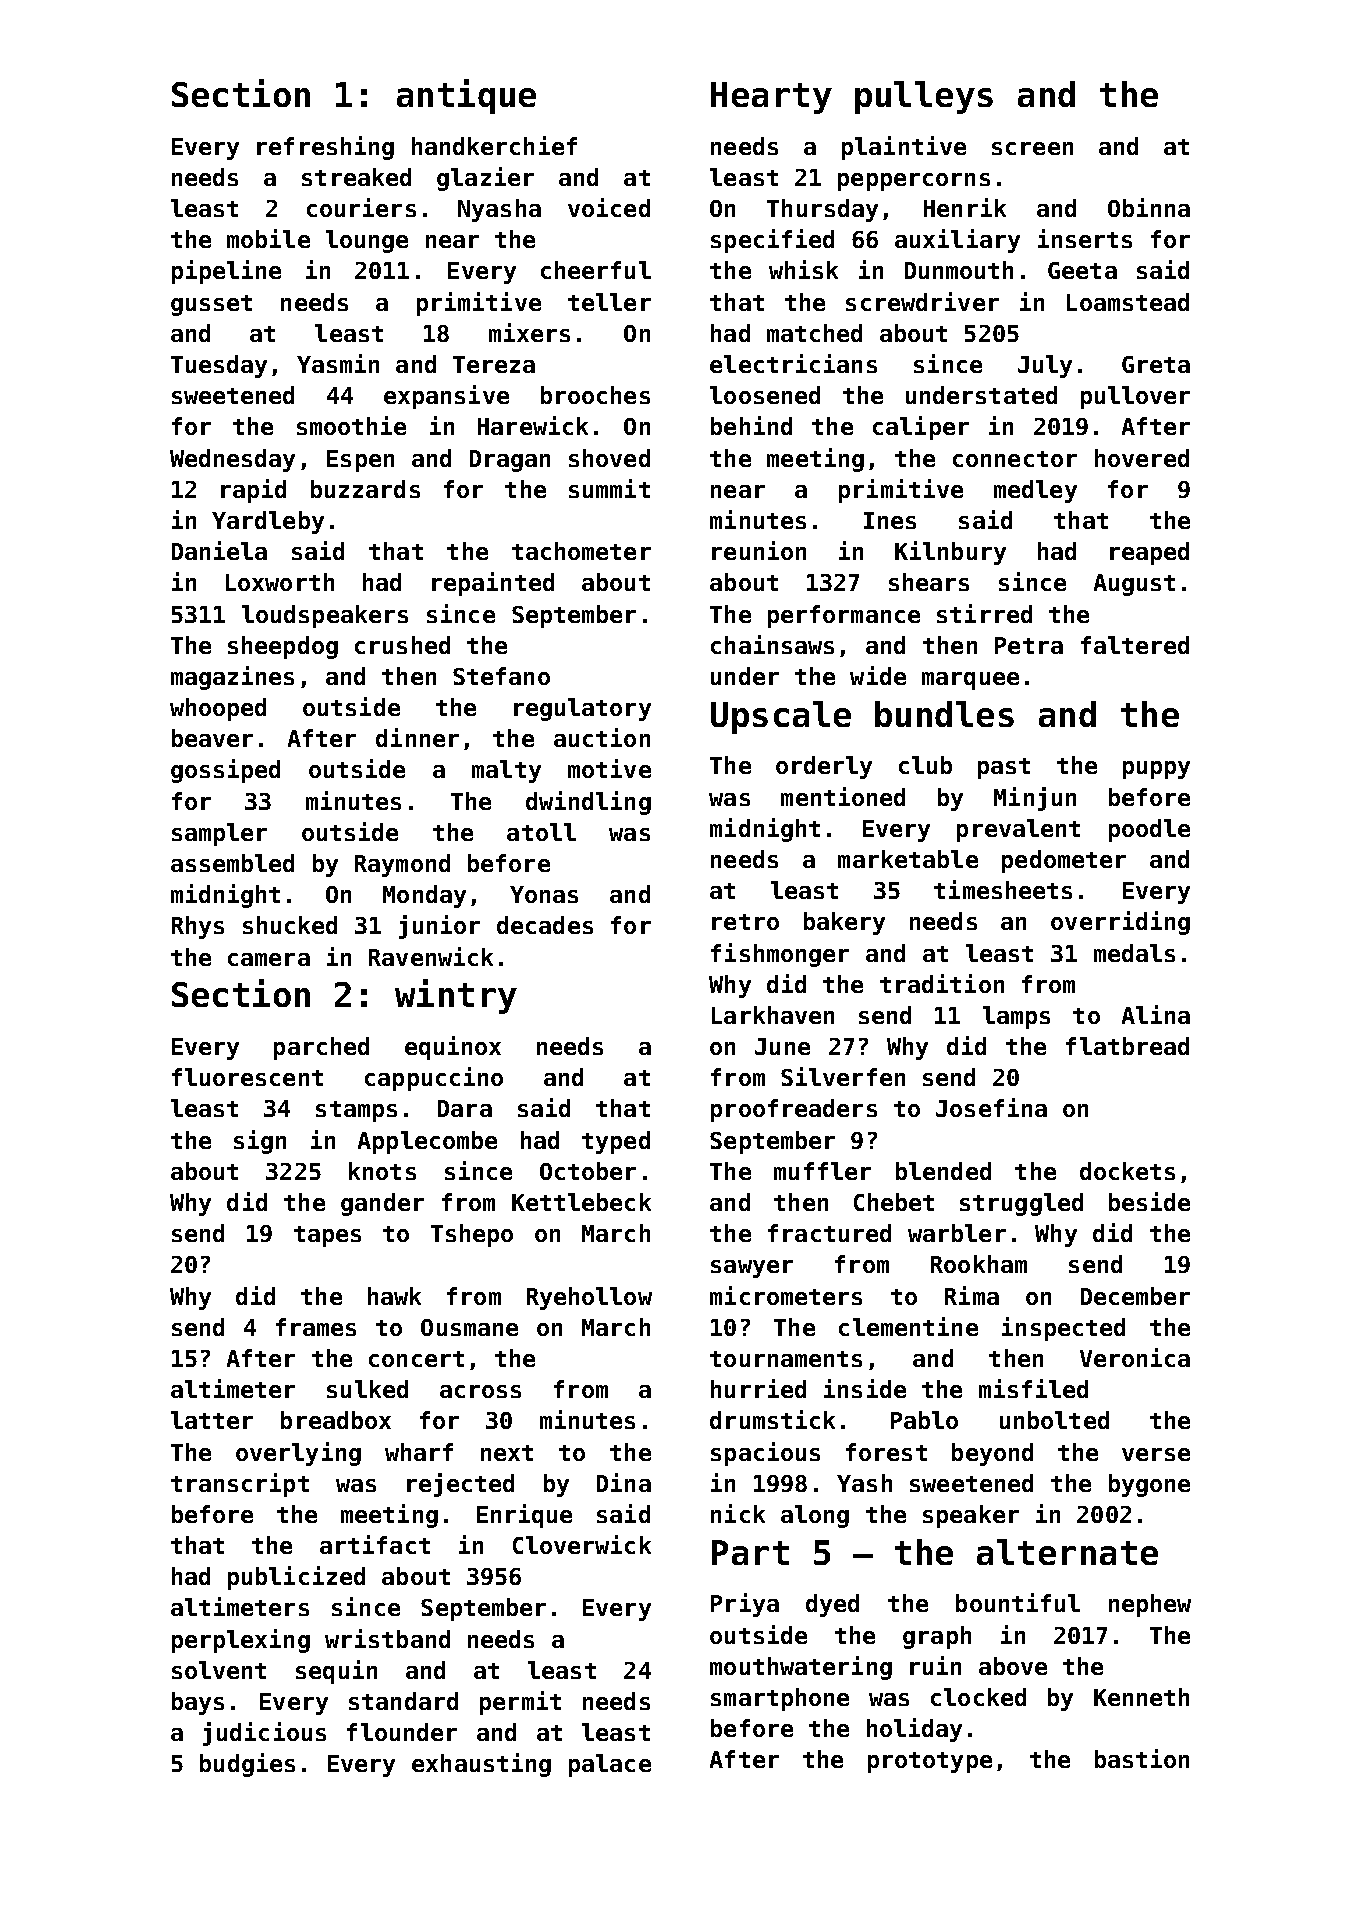 The width and height of the screenshot is (1362, 1926). Describe the element at coordinates (427, 1142) in the screenshot. I see `Applecombe` at that location.
